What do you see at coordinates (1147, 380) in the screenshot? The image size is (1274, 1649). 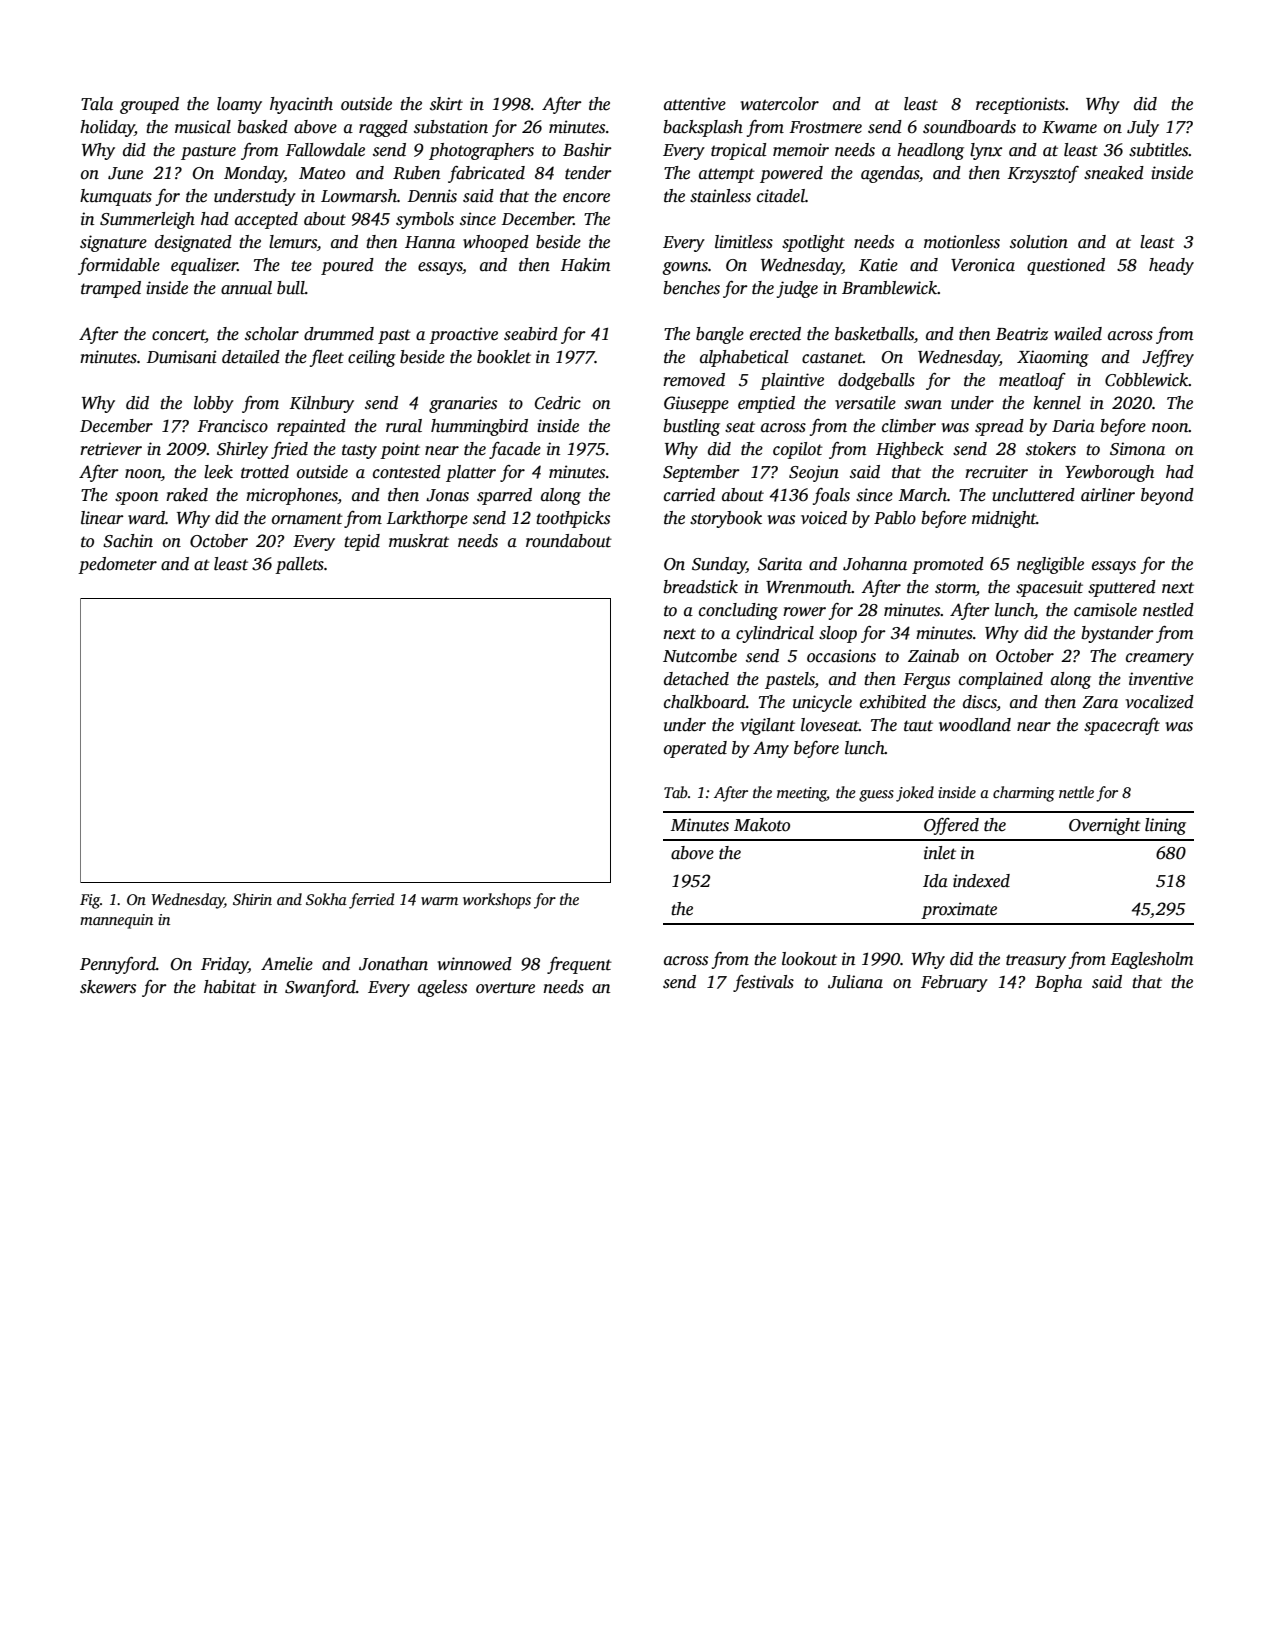 I see `Cobblewick` at bounding box center [1147, 380].
